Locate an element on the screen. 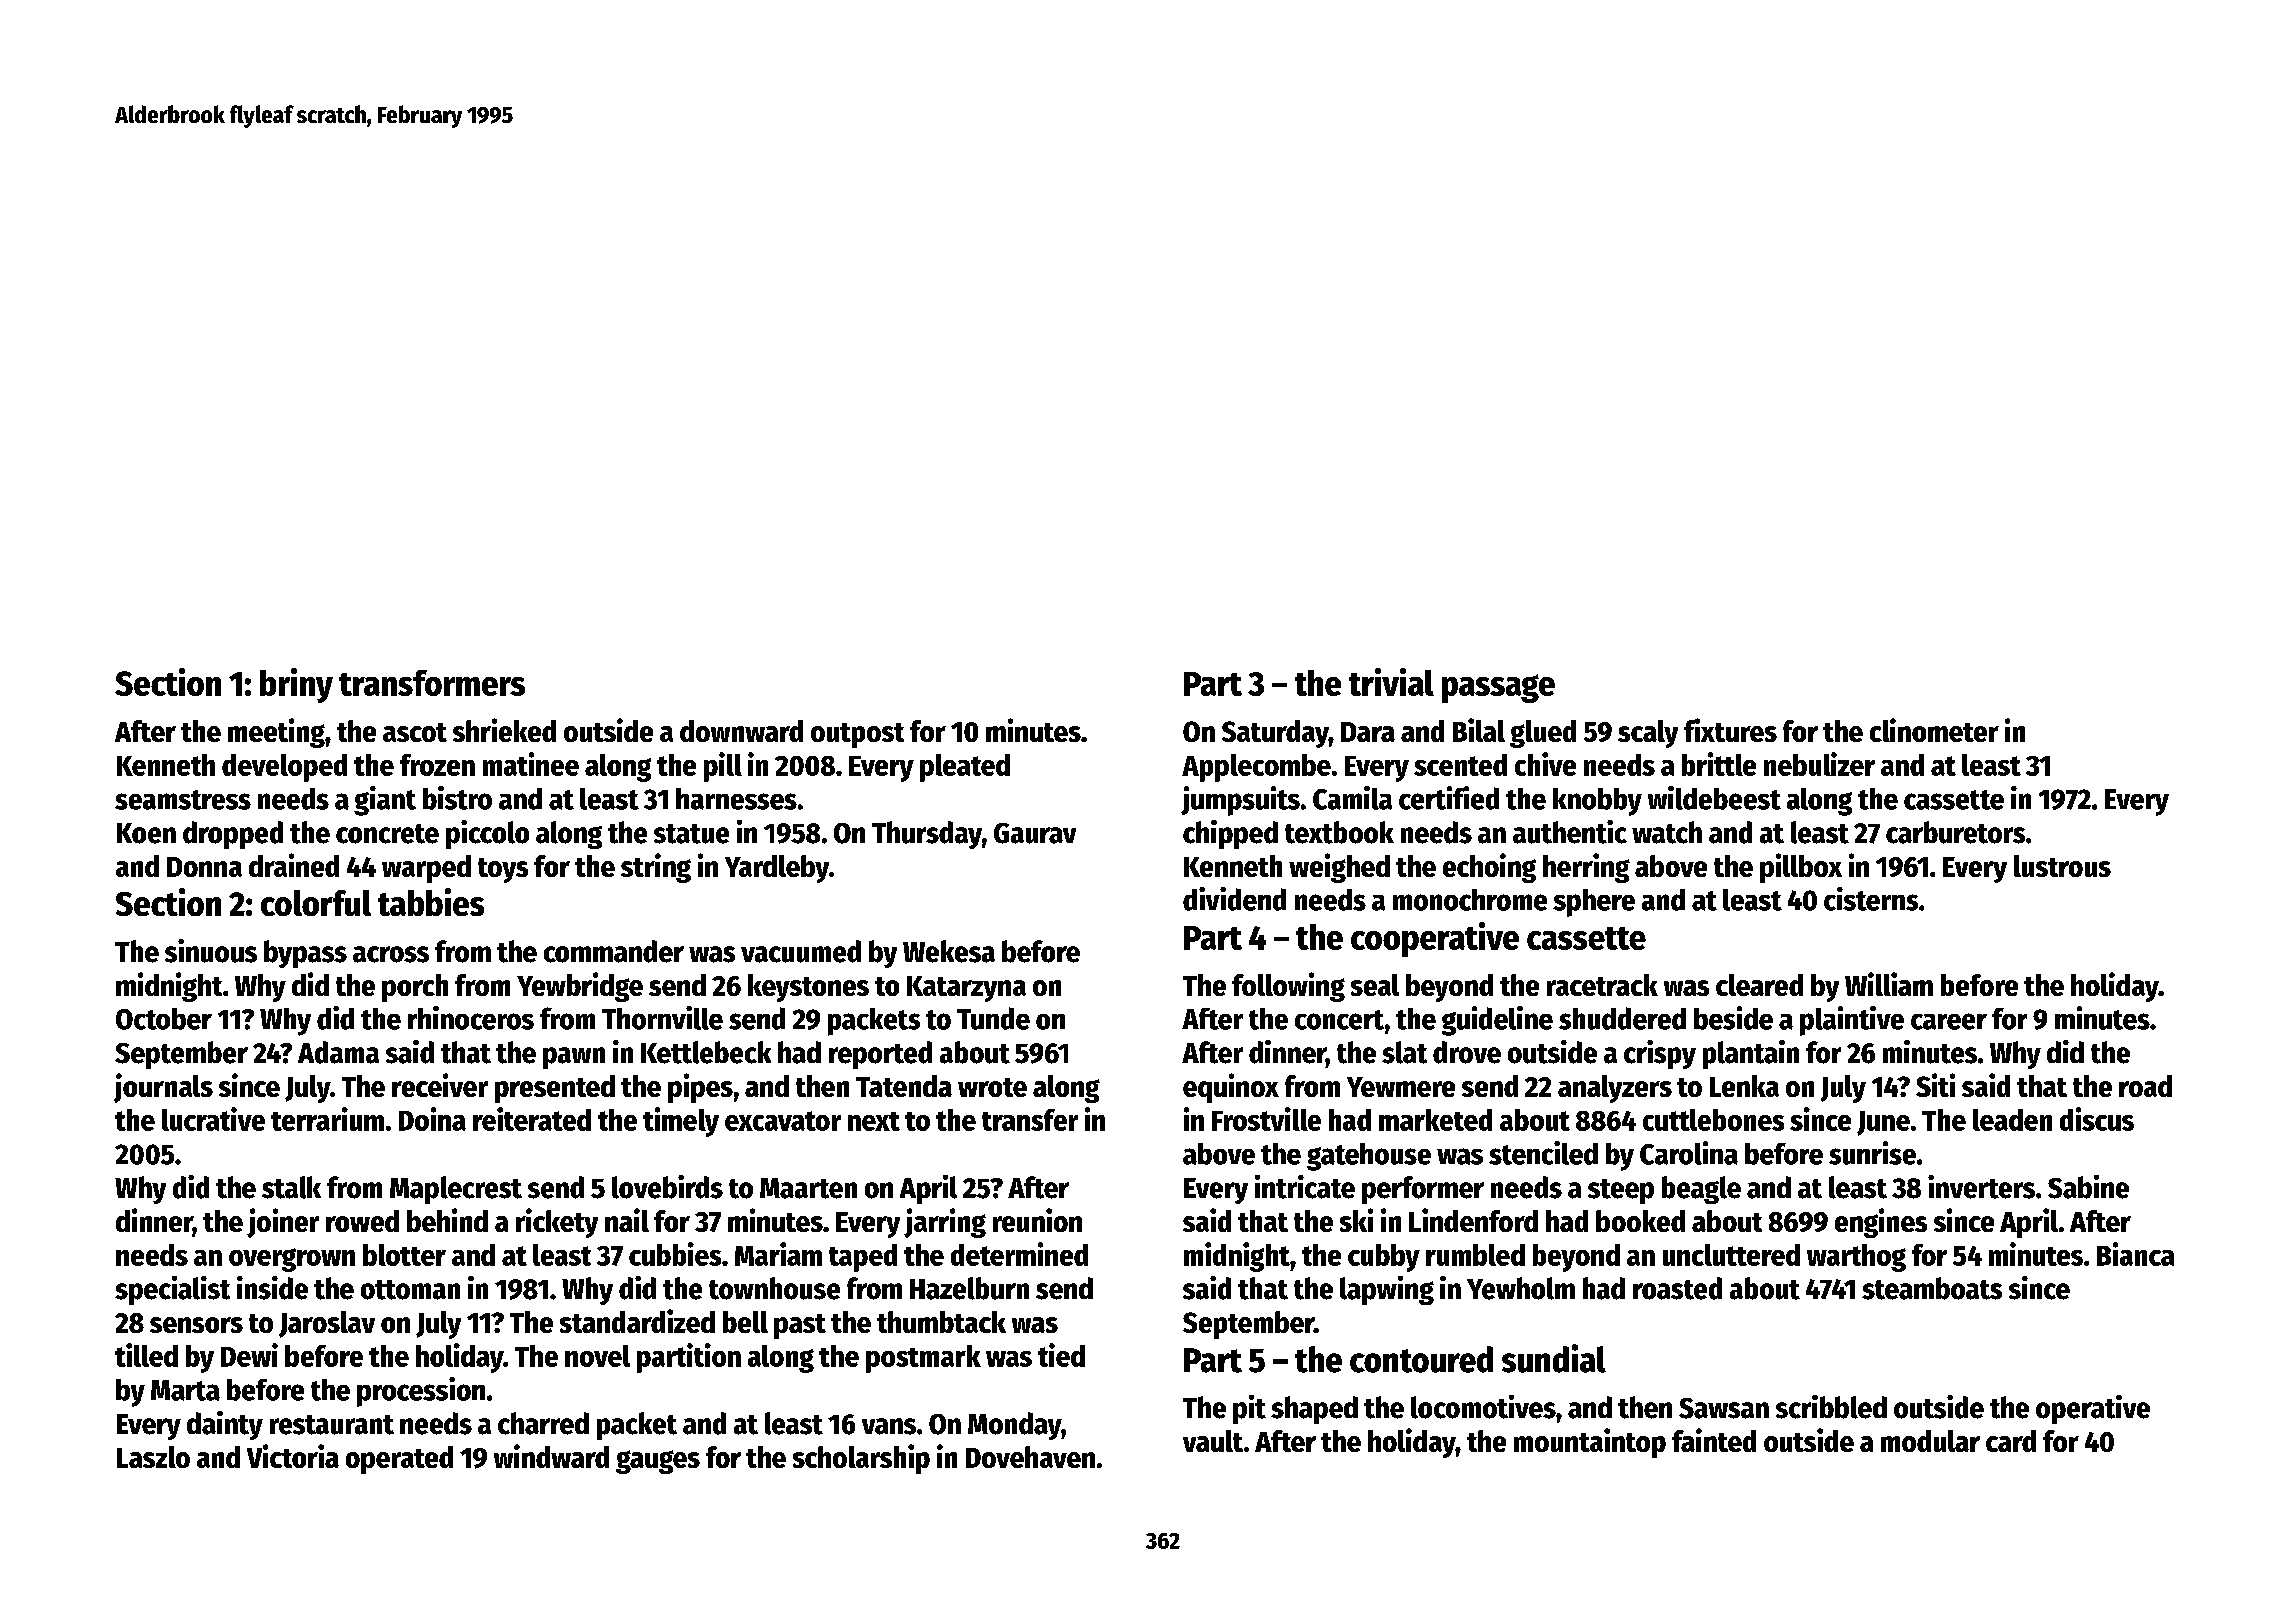 The width and height of the screenshot is (2292, 1620). intricate is located at coordinates (1305, 1187).
